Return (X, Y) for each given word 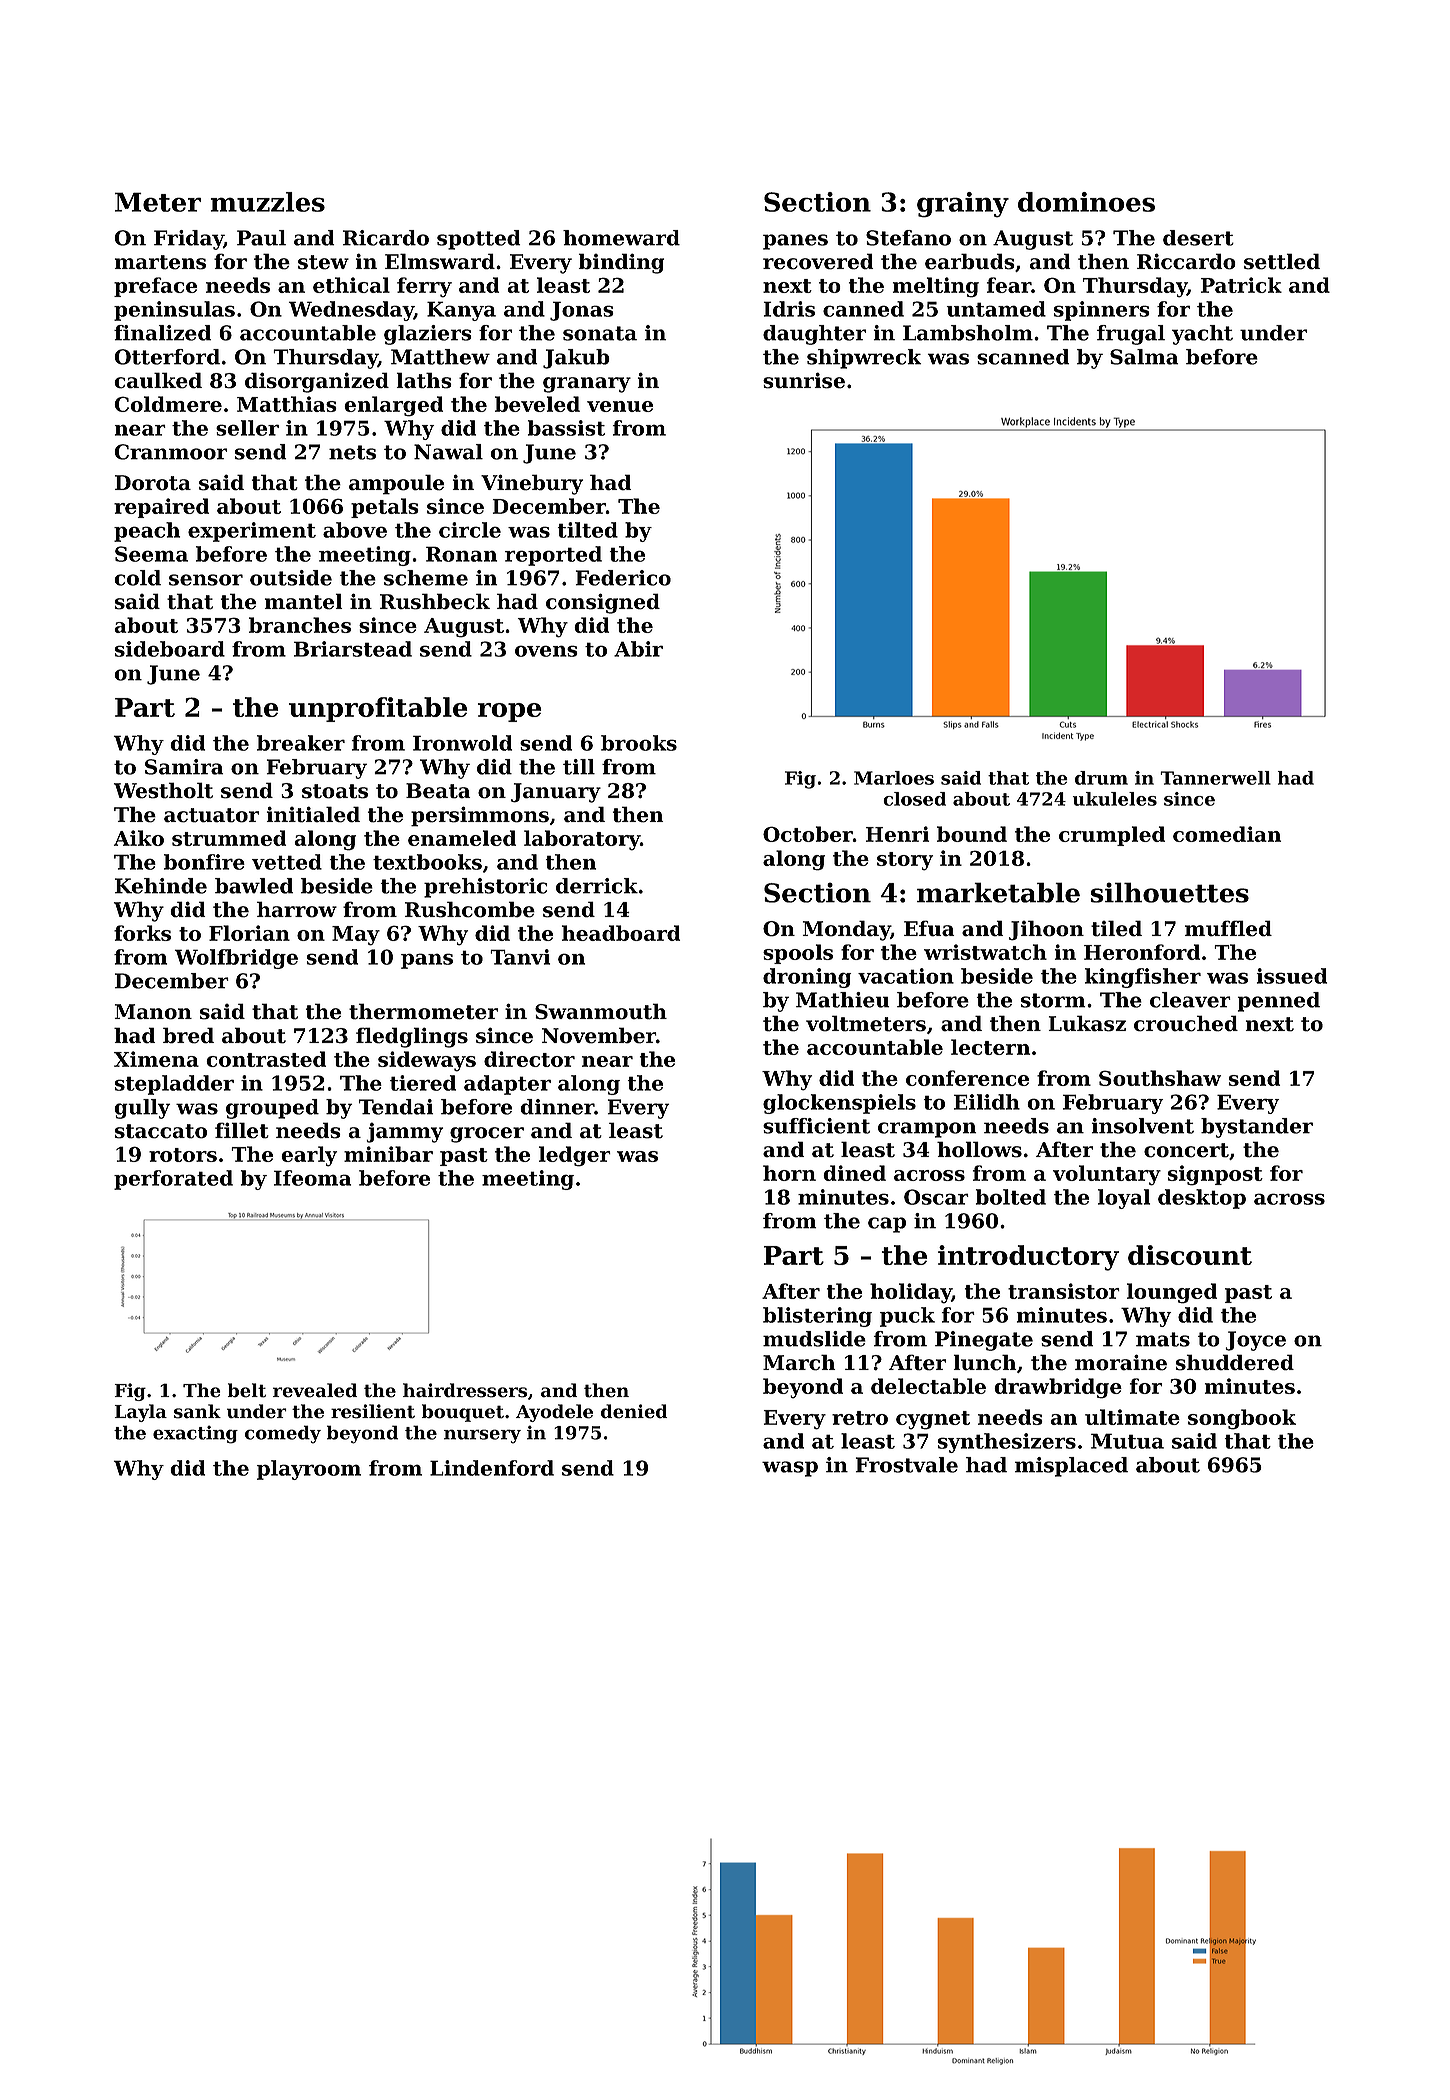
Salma (1144, 357)
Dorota (153, 483)
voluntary (1107, 1175)
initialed (313, 814)
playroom (309, 1470)
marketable (998, 892)
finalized (162, 333)
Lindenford (492, 1468)
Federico (623, 578)
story (905, 861)
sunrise (804, 380)
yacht (1202, 335)
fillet (242, 1130)
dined (854, 1173)
